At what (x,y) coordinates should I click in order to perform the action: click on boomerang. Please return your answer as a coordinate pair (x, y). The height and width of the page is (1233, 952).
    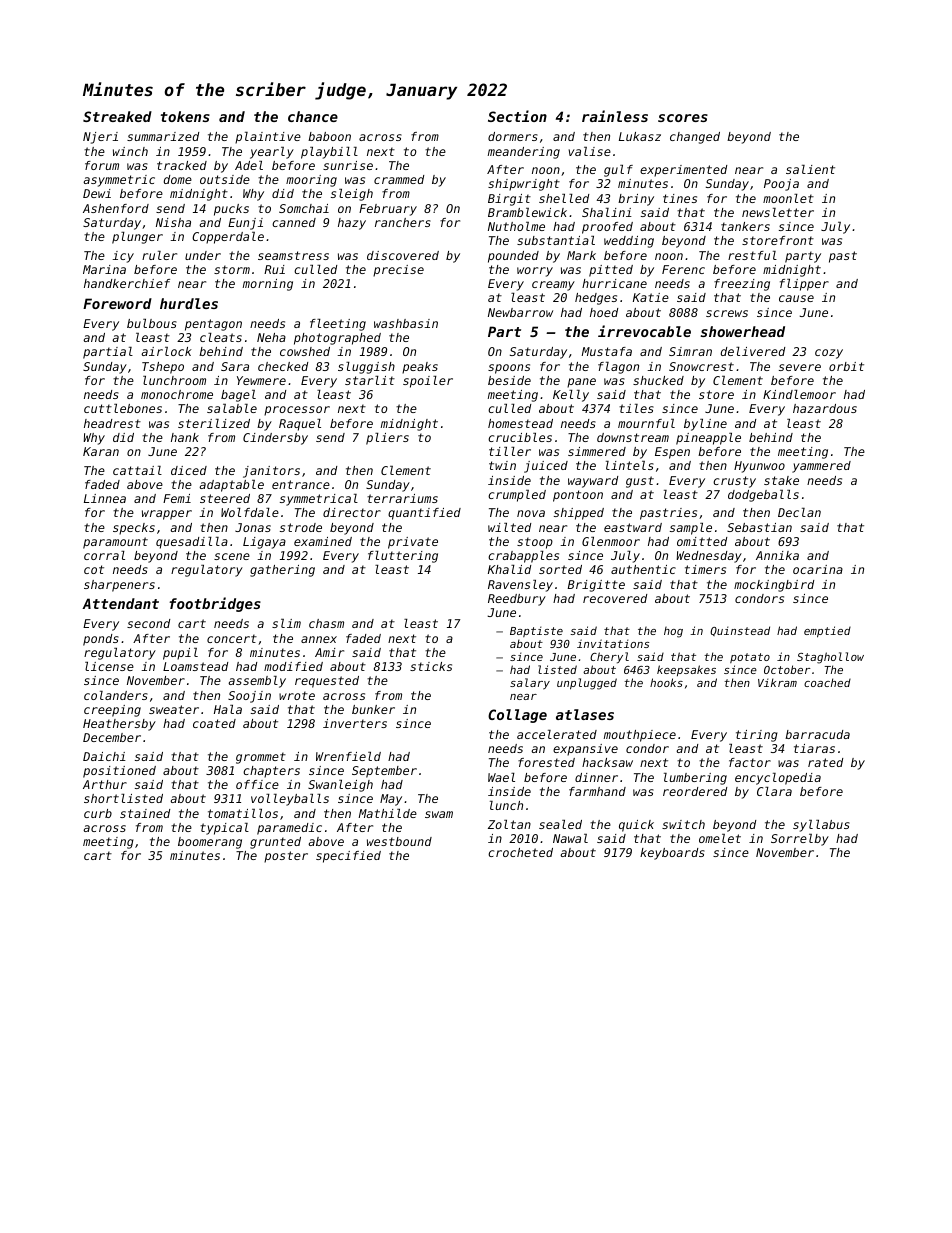
    Looking at the image, I should click on (210, 843).
